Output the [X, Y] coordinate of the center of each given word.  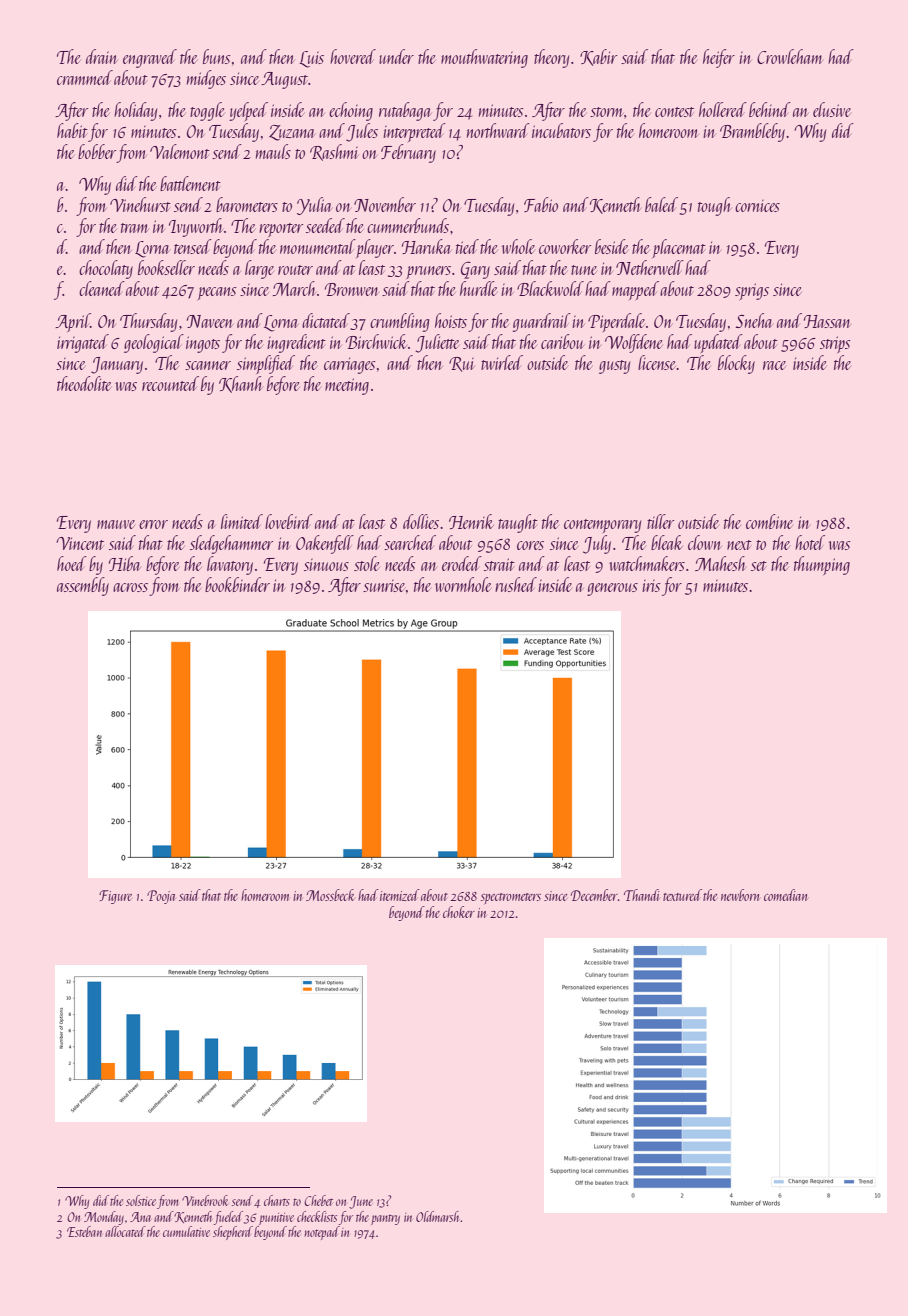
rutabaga [405, 111]
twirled [502, 362]
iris [651, 586]
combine [769, 521]
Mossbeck [330, 895]
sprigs [752, 291]
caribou [562, 341]
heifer [719, 58]
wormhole [463, 584]
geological [154, 343]
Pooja [161, 897]
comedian [785, 895]
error [153, 524]
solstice [141, 1200]
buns [216, 56]
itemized [400, 895]
